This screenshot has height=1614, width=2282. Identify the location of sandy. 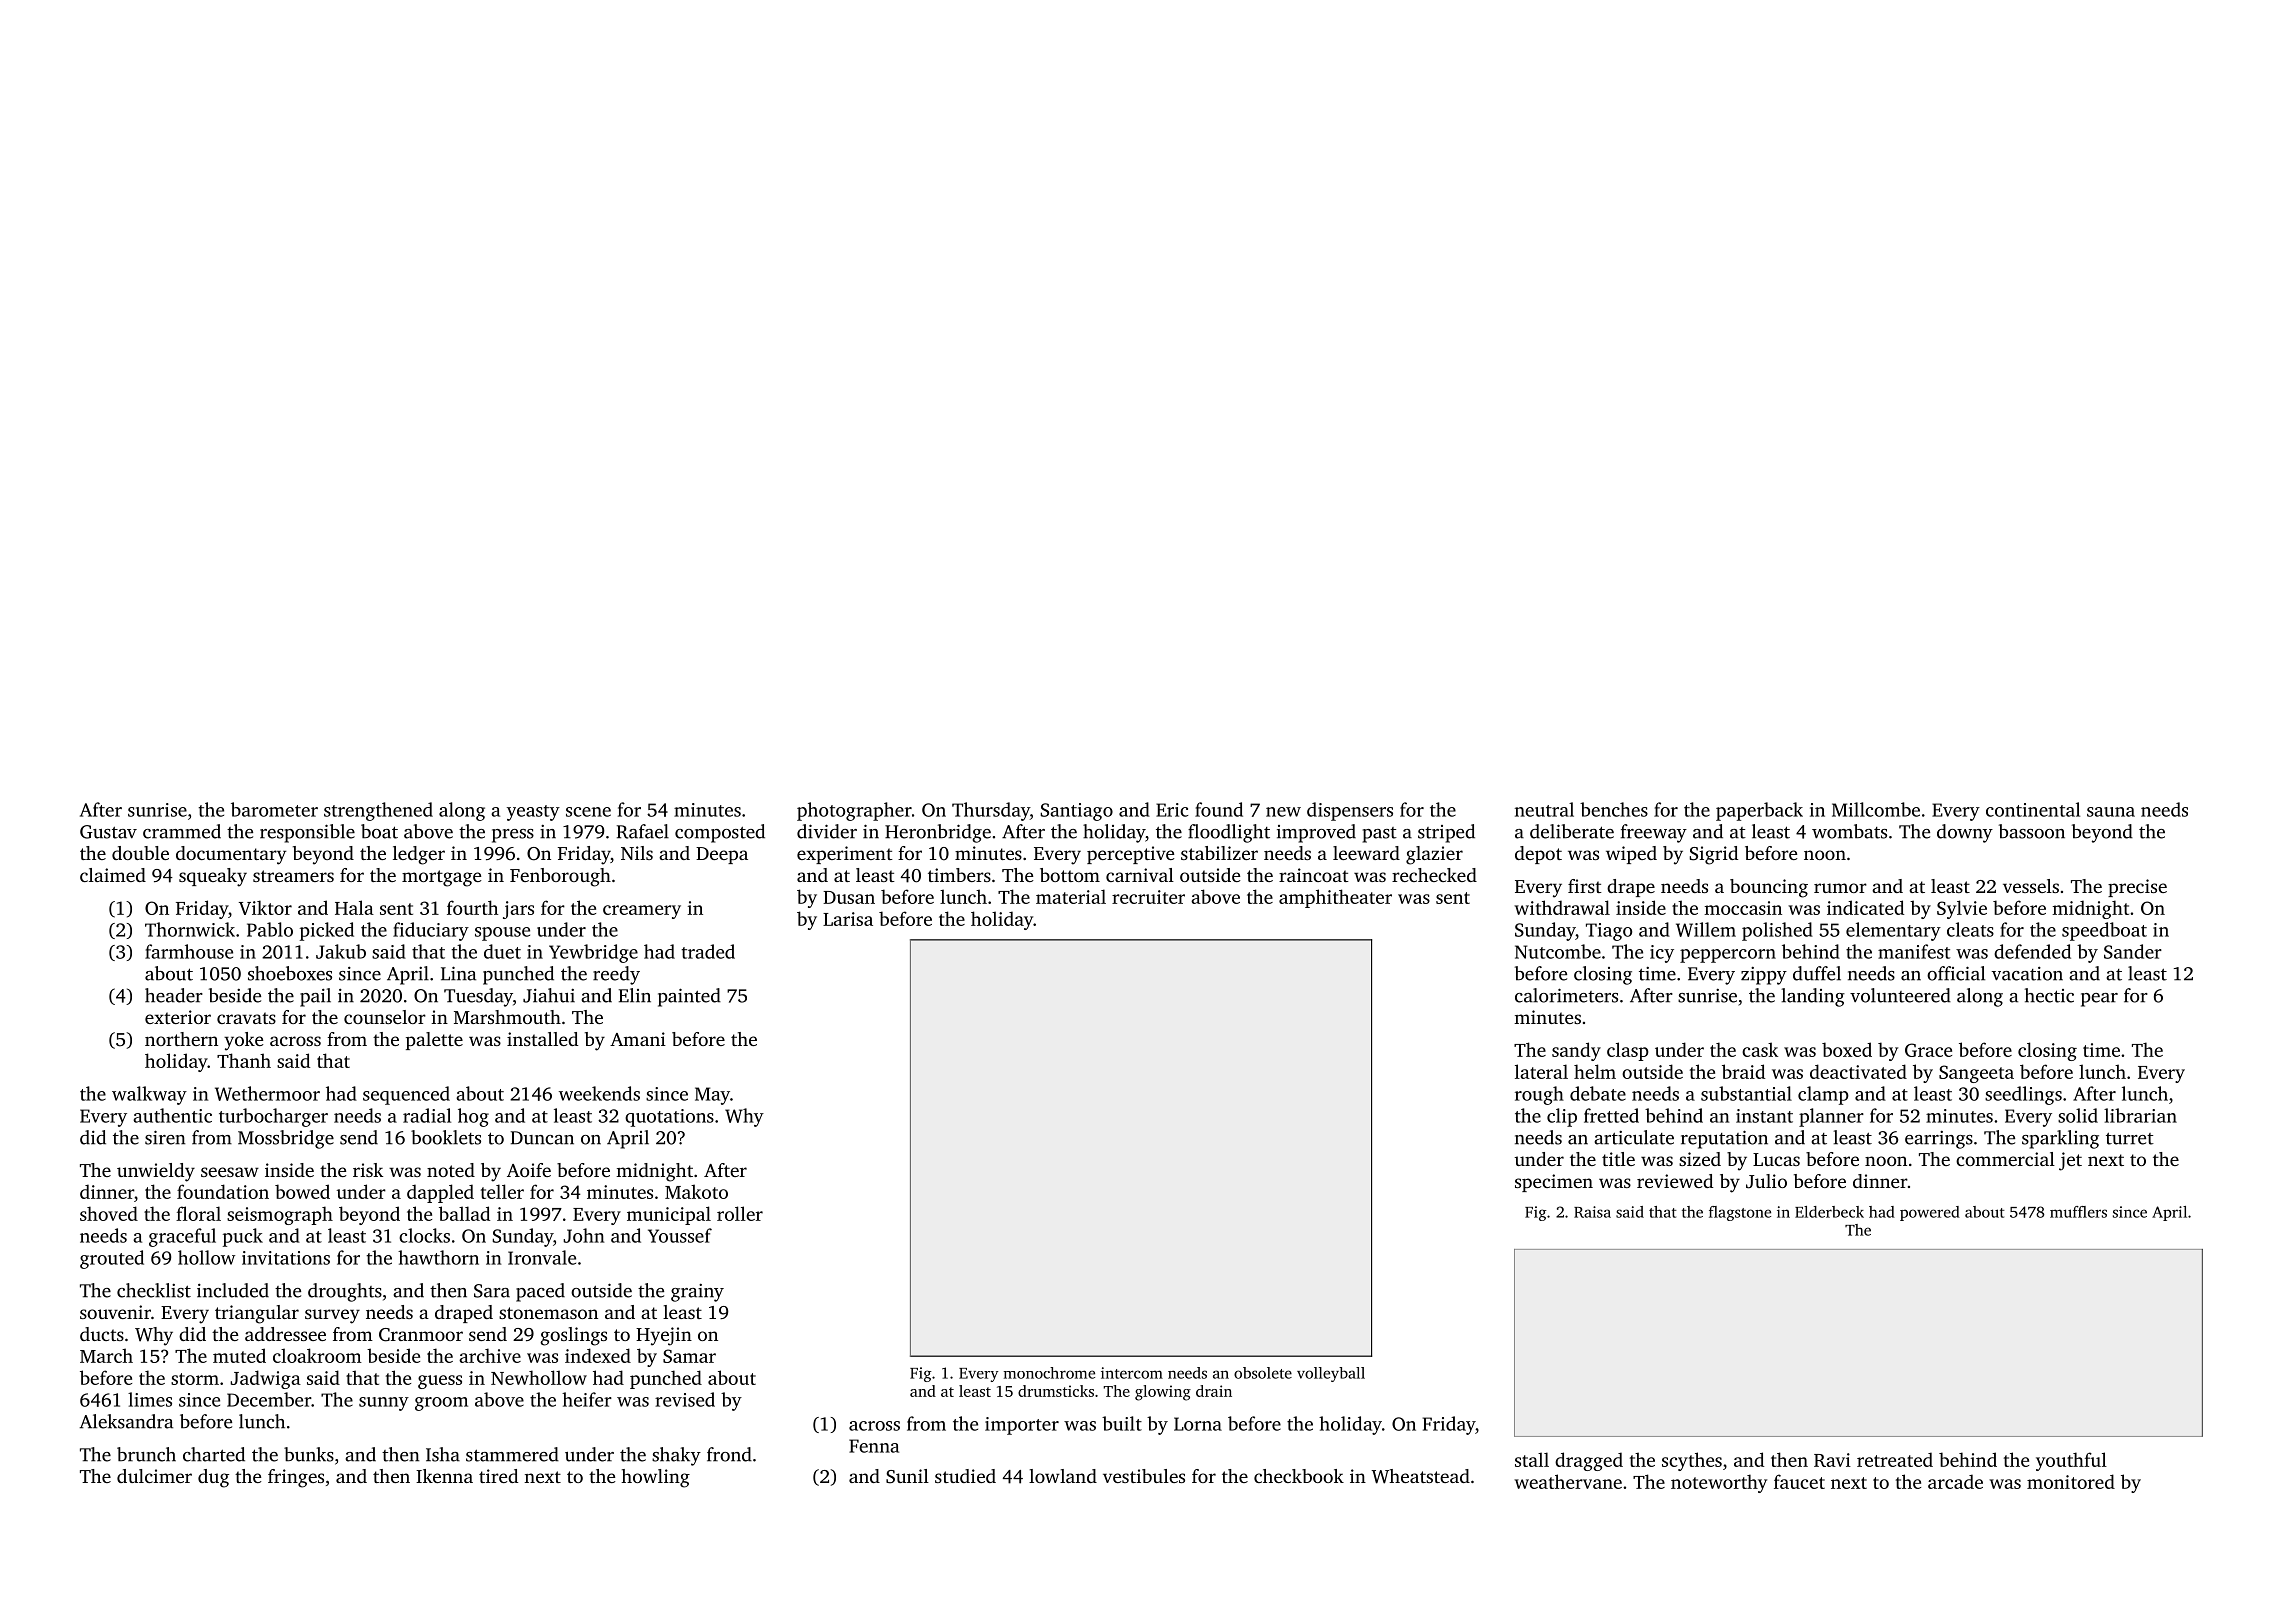
(1576, 1051).
